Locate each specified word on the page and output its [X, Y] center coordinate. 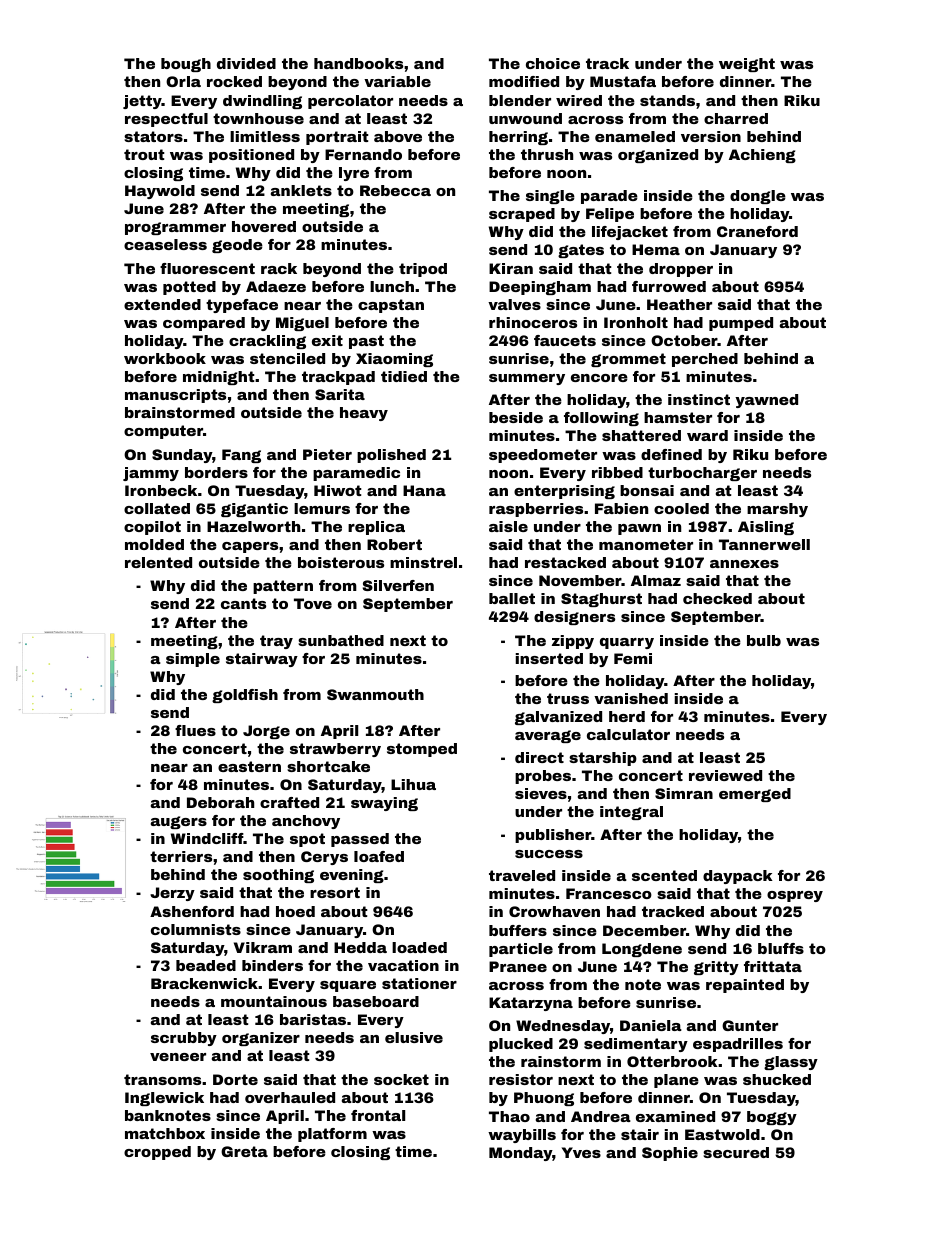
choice [553, 63]
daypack [738, 877]
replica [376, 528]
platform [332, 1135]
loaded [419, 947]
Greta [244, 1151]
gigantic [254, 510]
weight [747, 65]
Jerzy [172, 894]
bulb [764, 640]
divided [246, 63]
